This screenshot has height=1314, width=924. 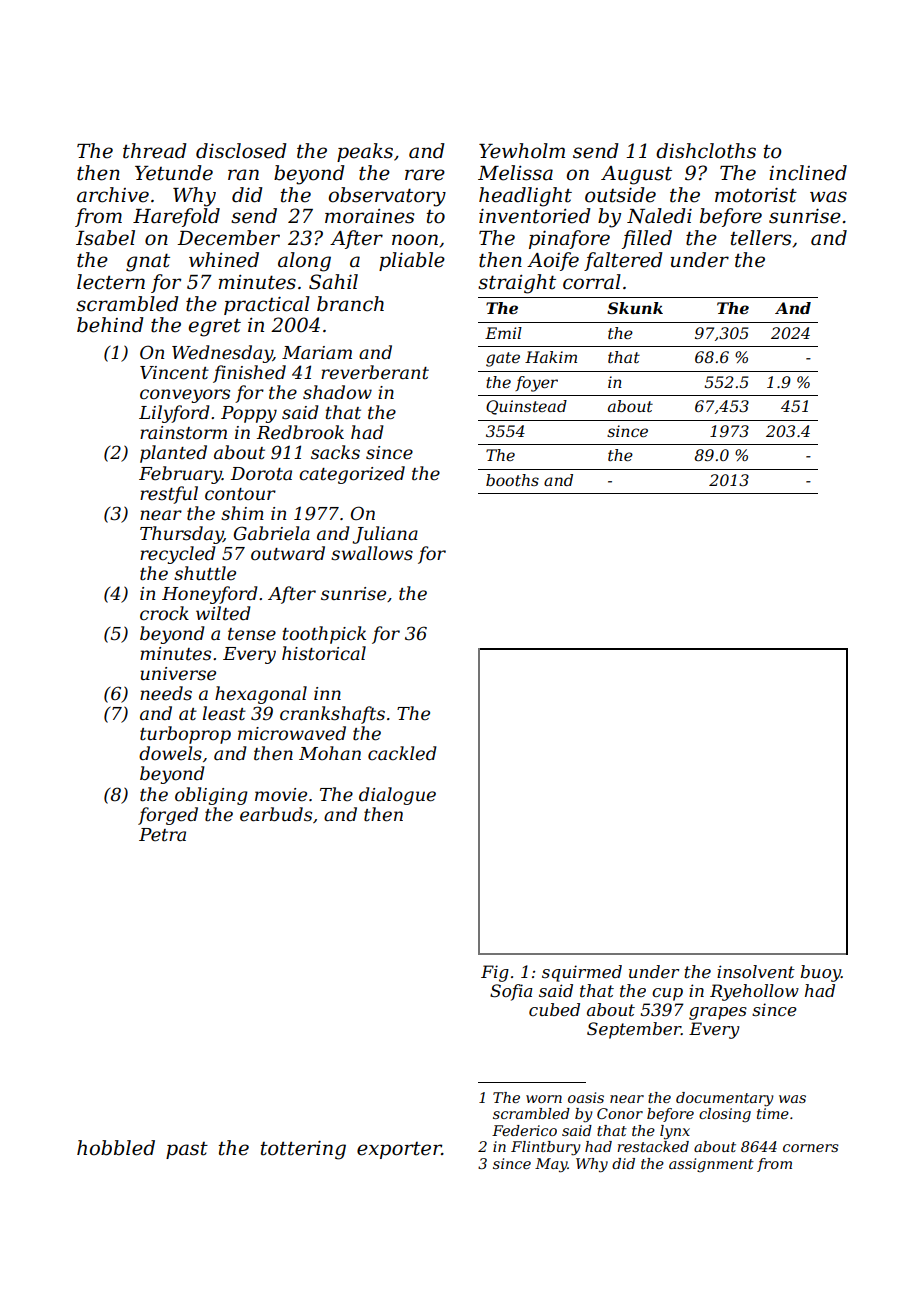 What do you see at coordinates (155, 151) in the screenshot?
I see `thread` at bounding box center [155, 151].
